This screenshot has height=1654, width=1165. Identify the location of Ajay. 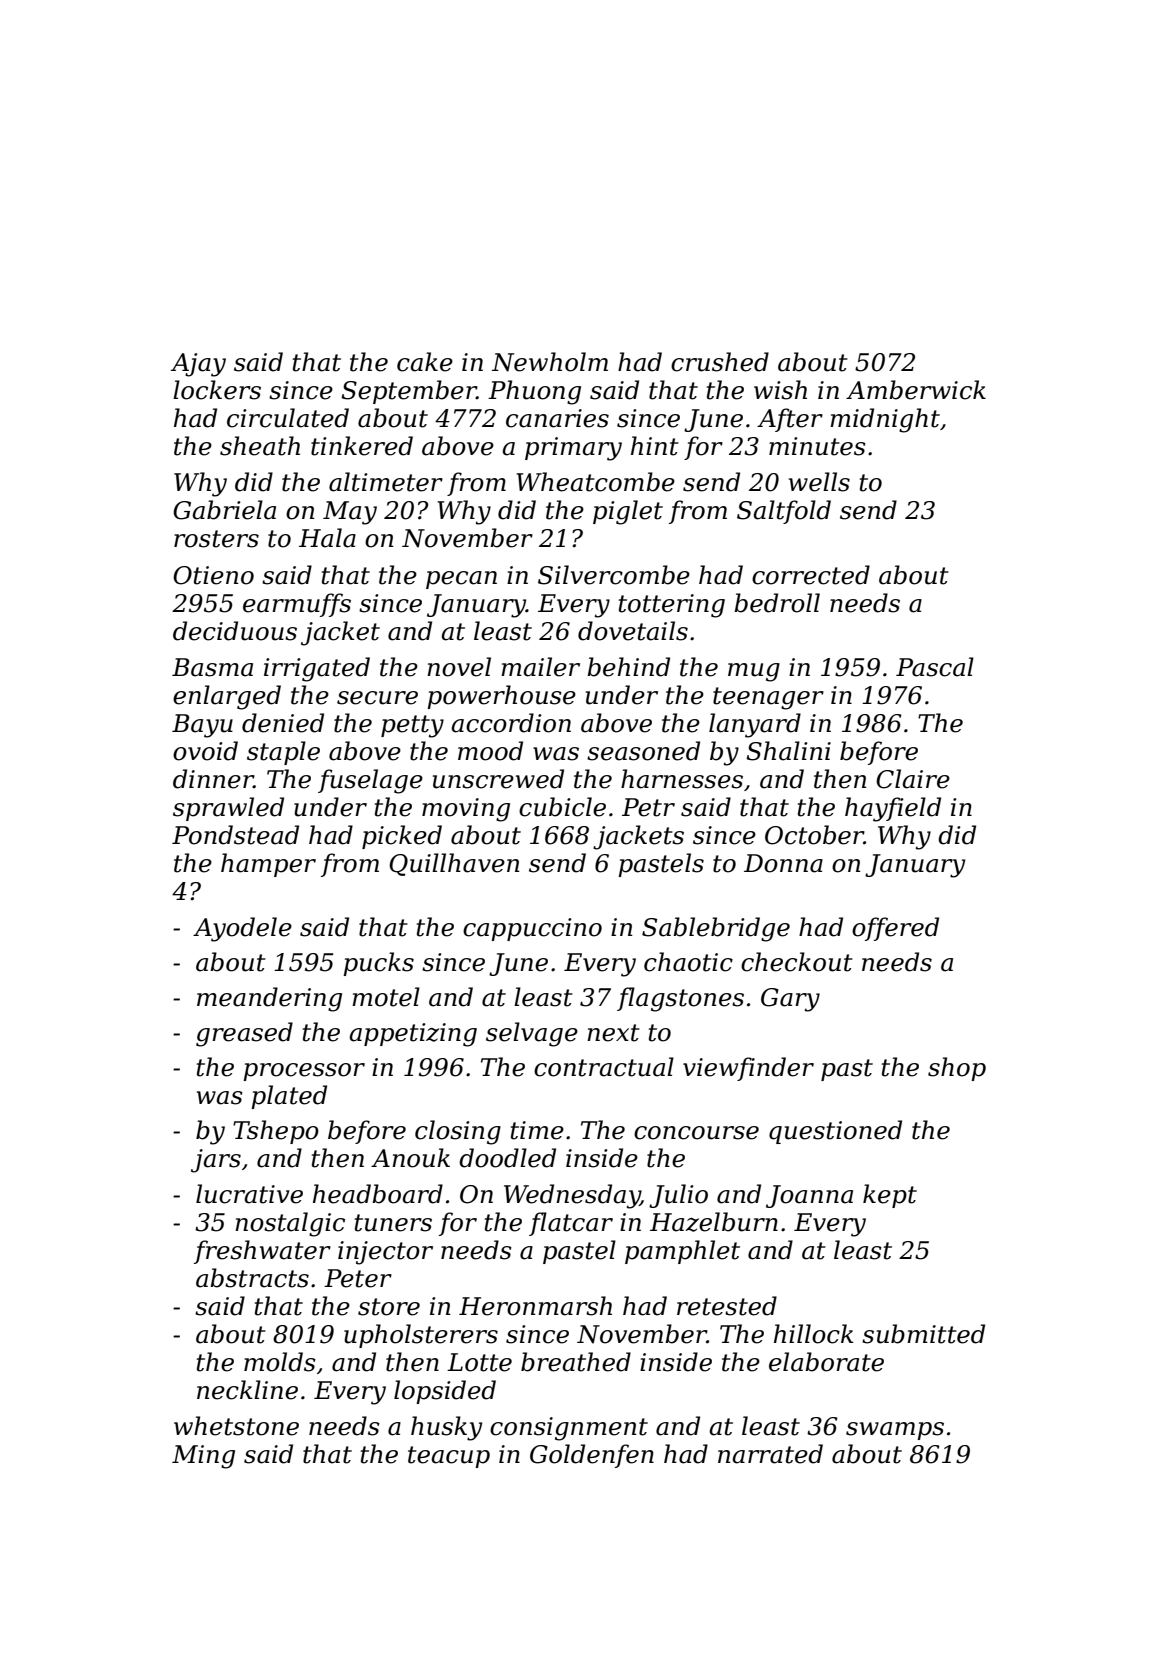
(198, 365).
